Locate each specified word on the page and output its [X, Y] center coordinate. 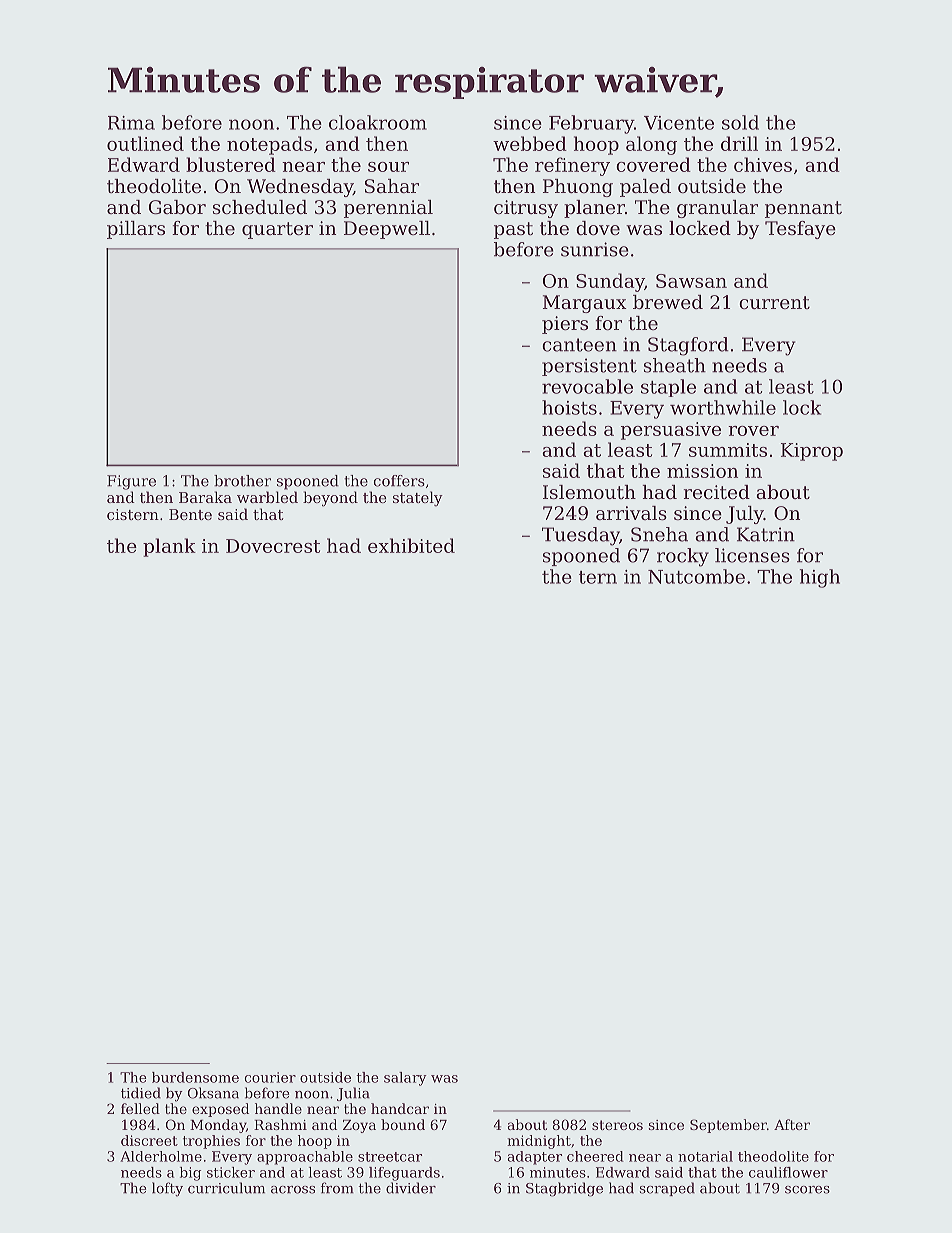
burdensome [195, 1077]
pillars [136, 230]
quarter [277, 230]
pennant [803, 209]
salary [405, 1079]
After [792, 1124]
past [513, 230]
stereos [617, 1125]
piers [565, 325]
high [820, 578]
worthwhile [723, 407]
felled [140, 1108]
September [728, 1126]
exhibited [411, 545]
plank [169, 547]
